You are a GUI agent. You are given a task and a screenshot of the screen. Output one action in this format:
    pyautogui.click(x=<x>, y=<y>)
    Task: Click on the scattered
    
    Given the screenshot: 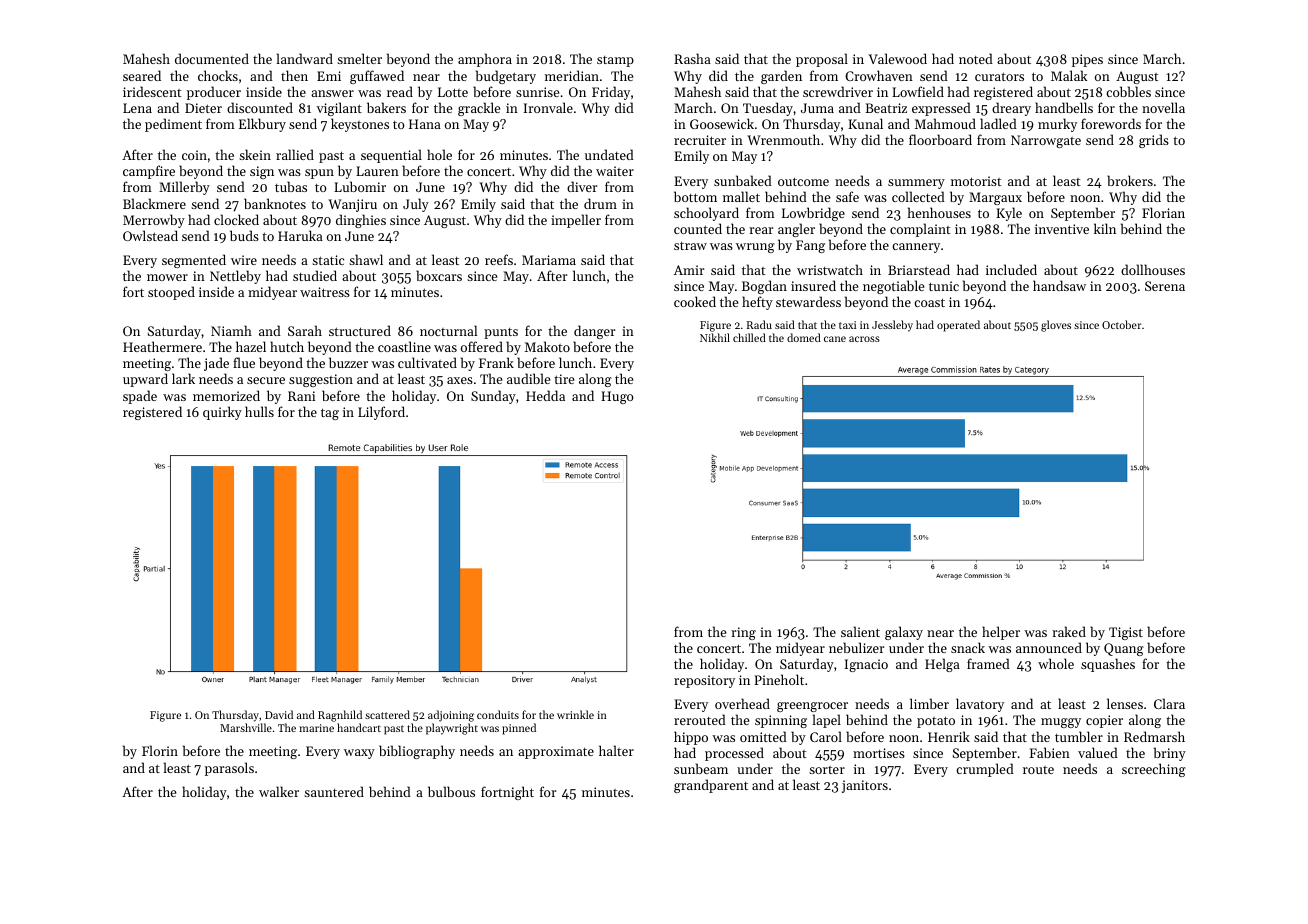 What is the action you would take?
    pyautogui.click(x=387, y=714)
